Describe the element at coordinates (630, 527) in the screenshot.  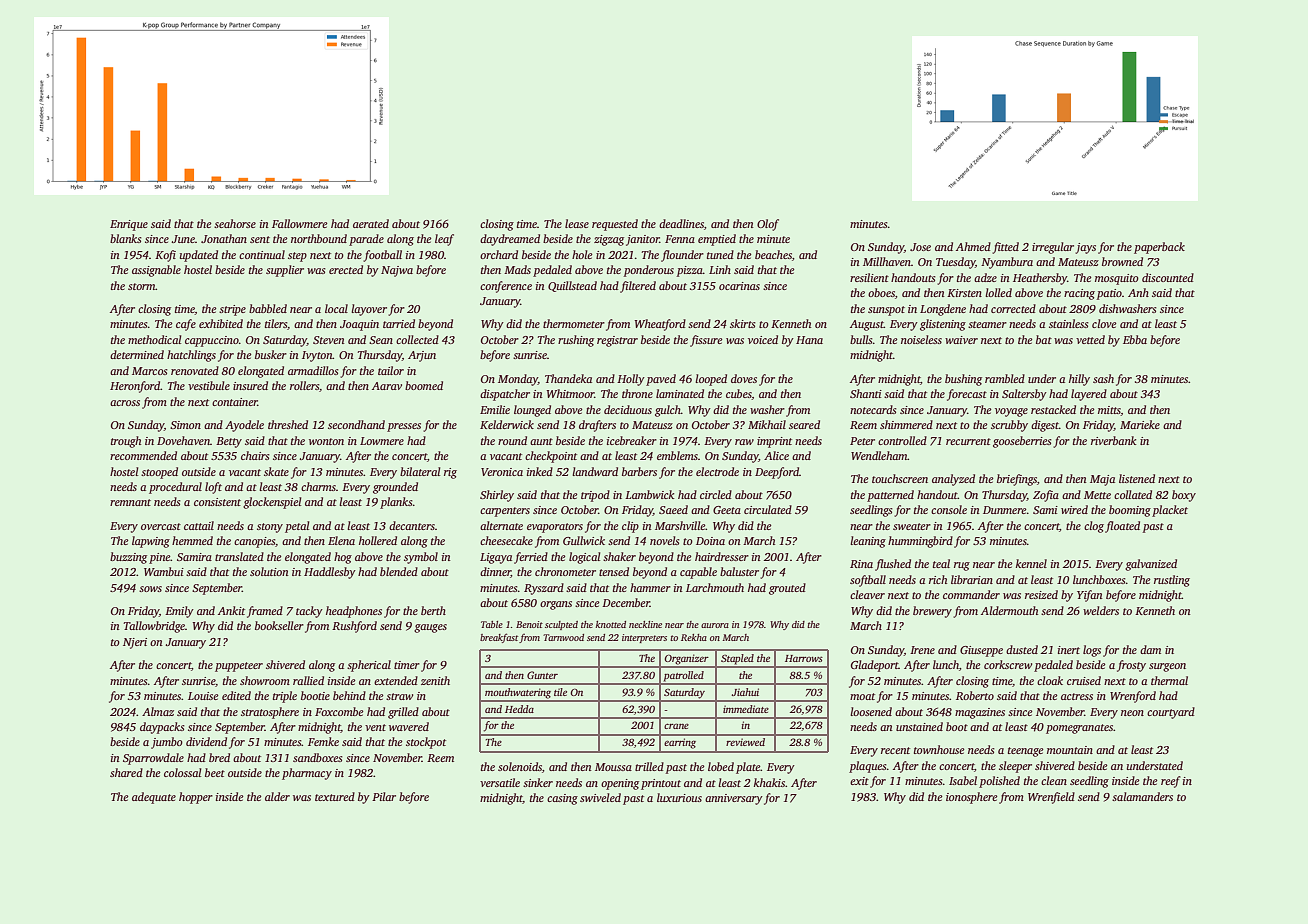
I see `clip` at that location.
